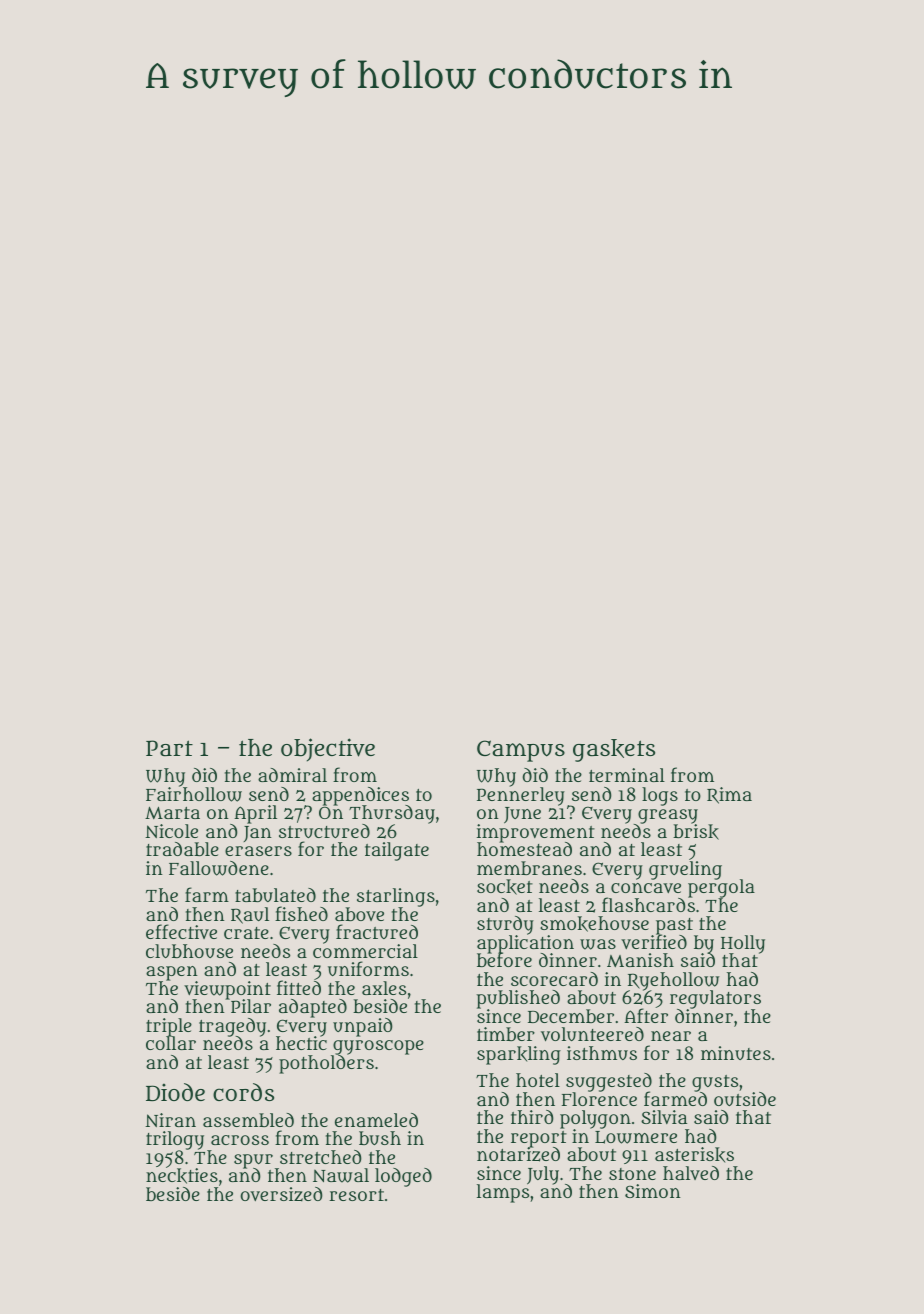  I want to click on published, so click(518, 999).
